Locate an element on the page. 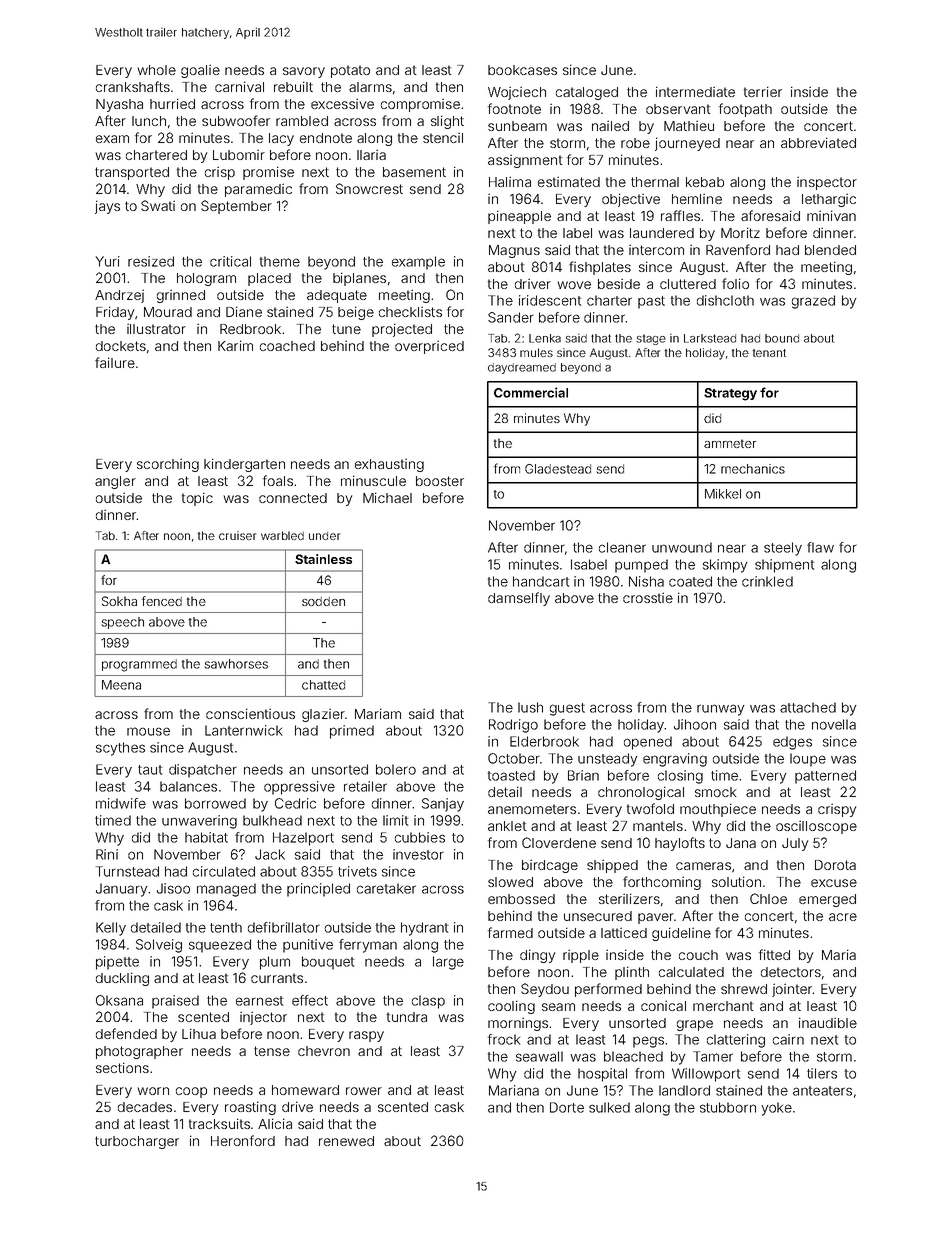 The width and height of the image is (952, 1233). Commercial is located at coordinates (531, 392).
